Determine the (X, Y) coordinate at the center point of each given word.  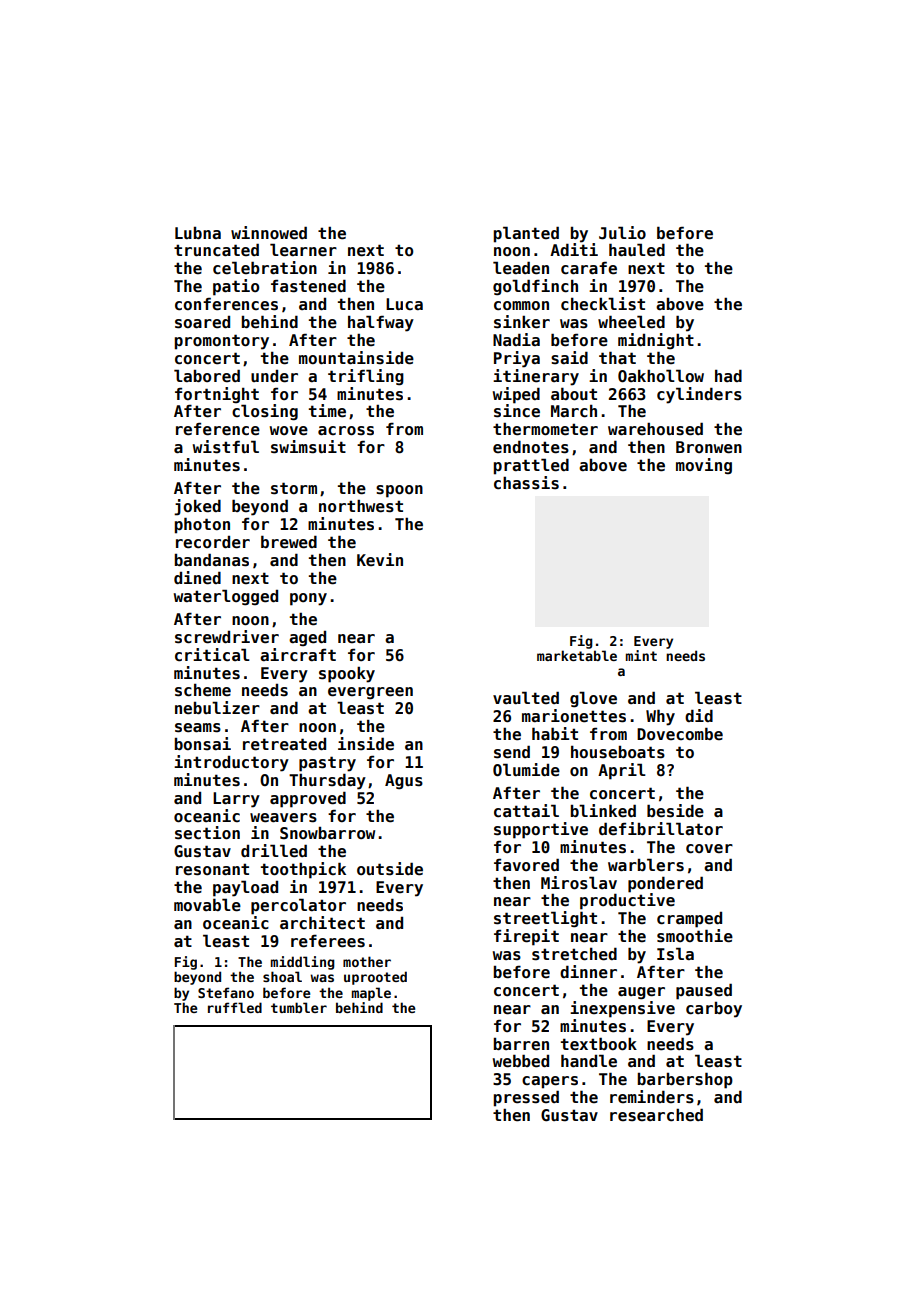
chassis (526, 483)
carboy (714, 1010)
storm (294, 488)
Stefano (226, 992)
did (699, 715)
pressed (526, 1098)
